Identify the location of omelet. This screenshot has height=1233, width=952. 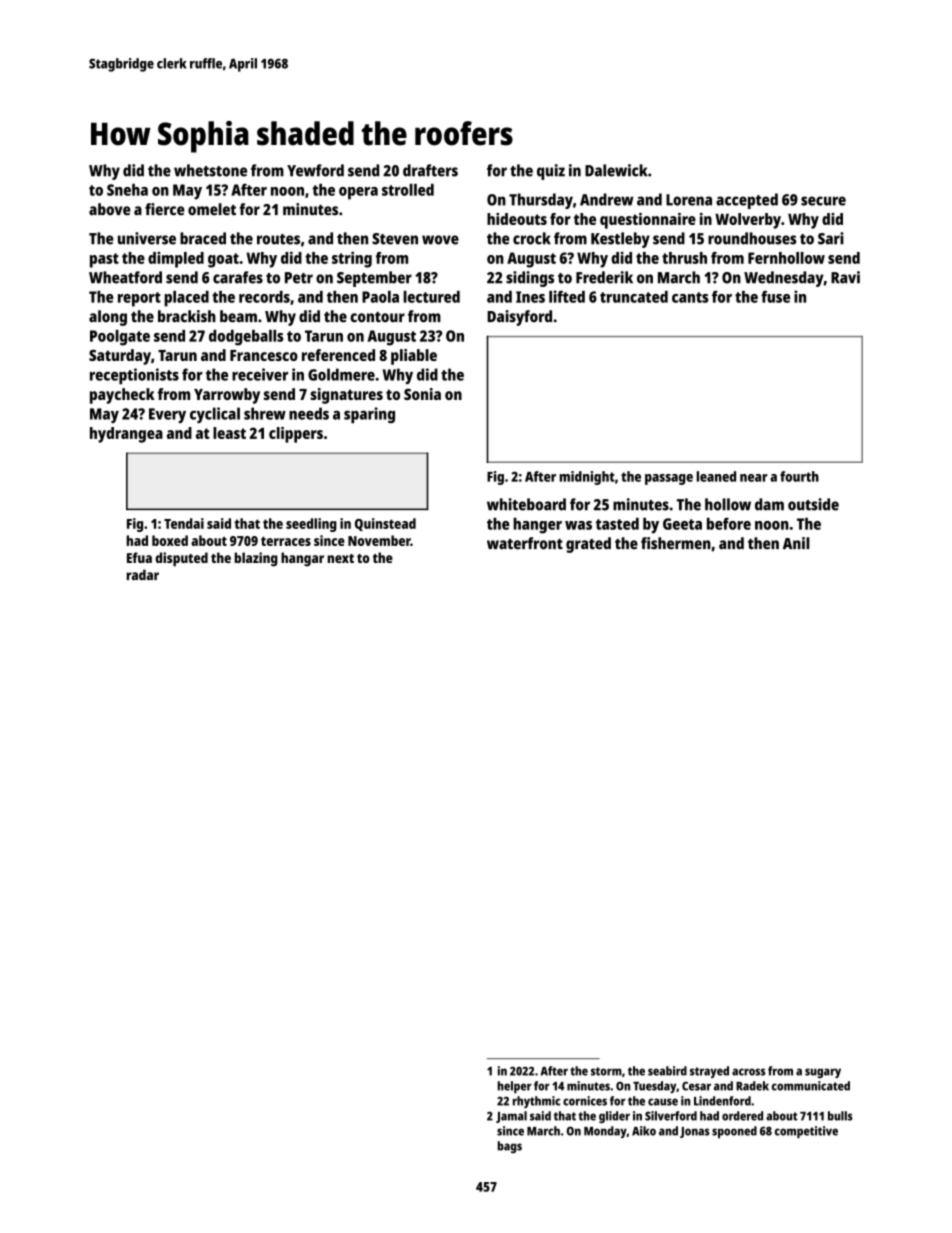
(212, 209).
